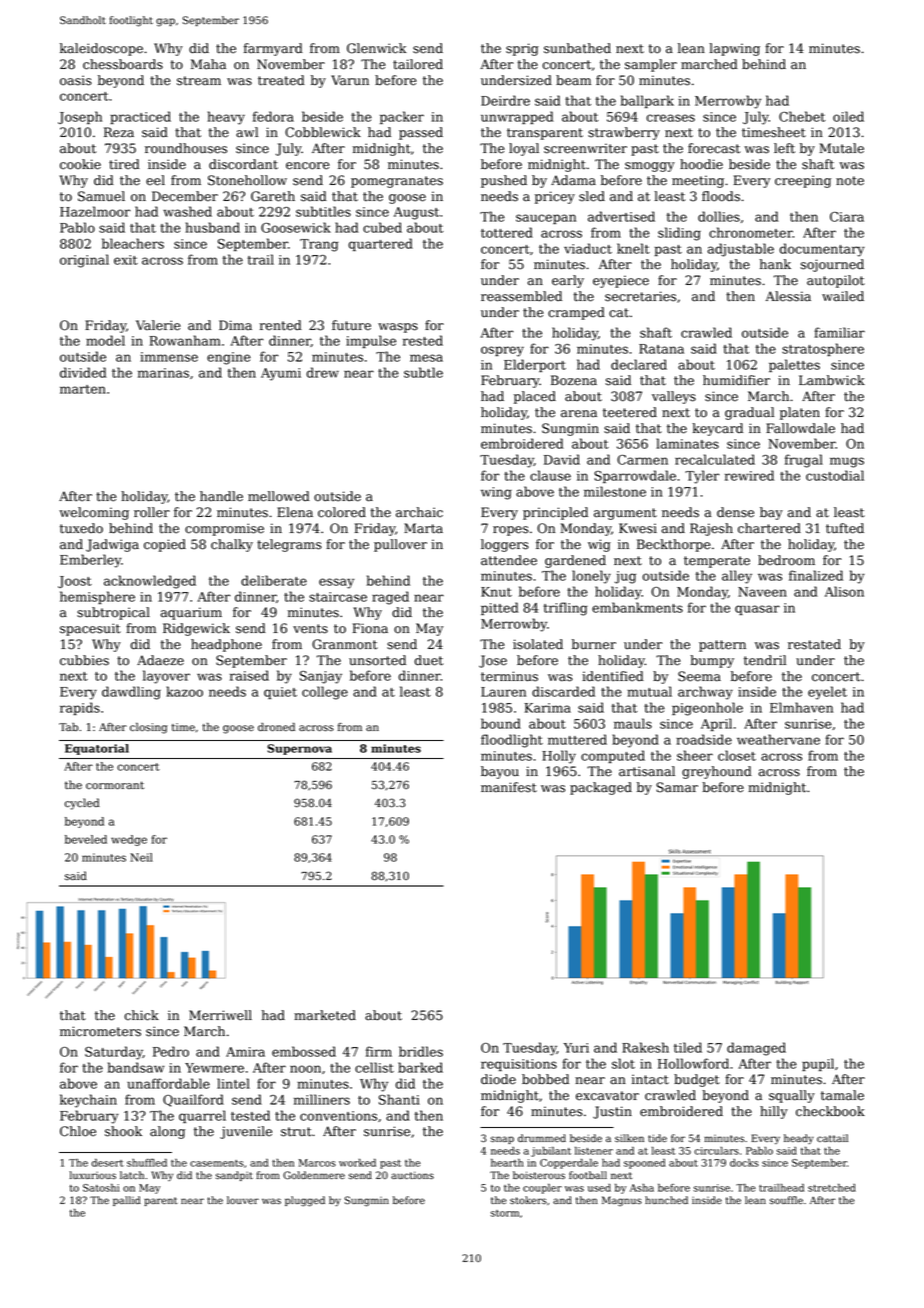  I want to click on Reza, so click(119, 132).
